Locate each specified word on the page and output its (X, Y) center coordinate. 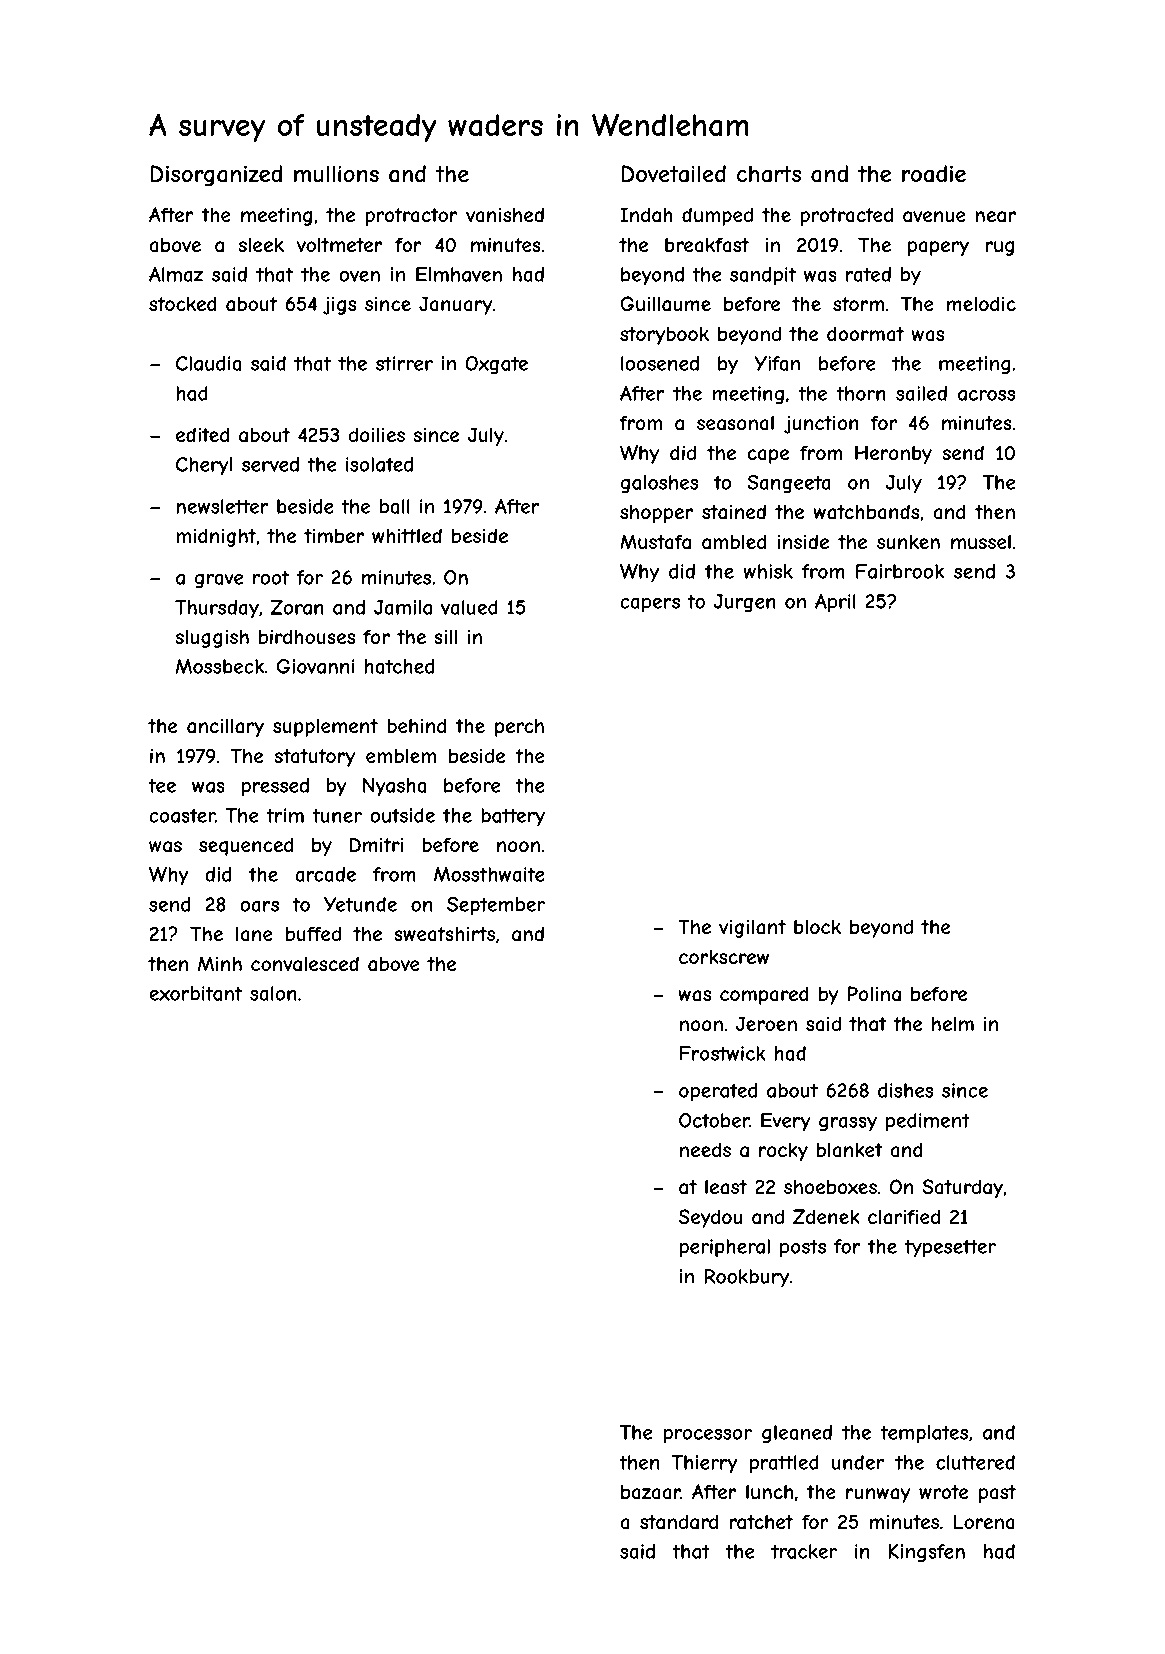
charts (769, 174)
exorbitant (195, 993)
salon (273, 993)
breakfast (707, 245)
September (496, 906)
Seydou (710, 1218)
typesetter (950, 1248)
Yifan (777, 363)
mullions (336, 173)
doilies (377, 434)
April (835, 603)
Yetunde (360, 904)
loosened (660, 363)
